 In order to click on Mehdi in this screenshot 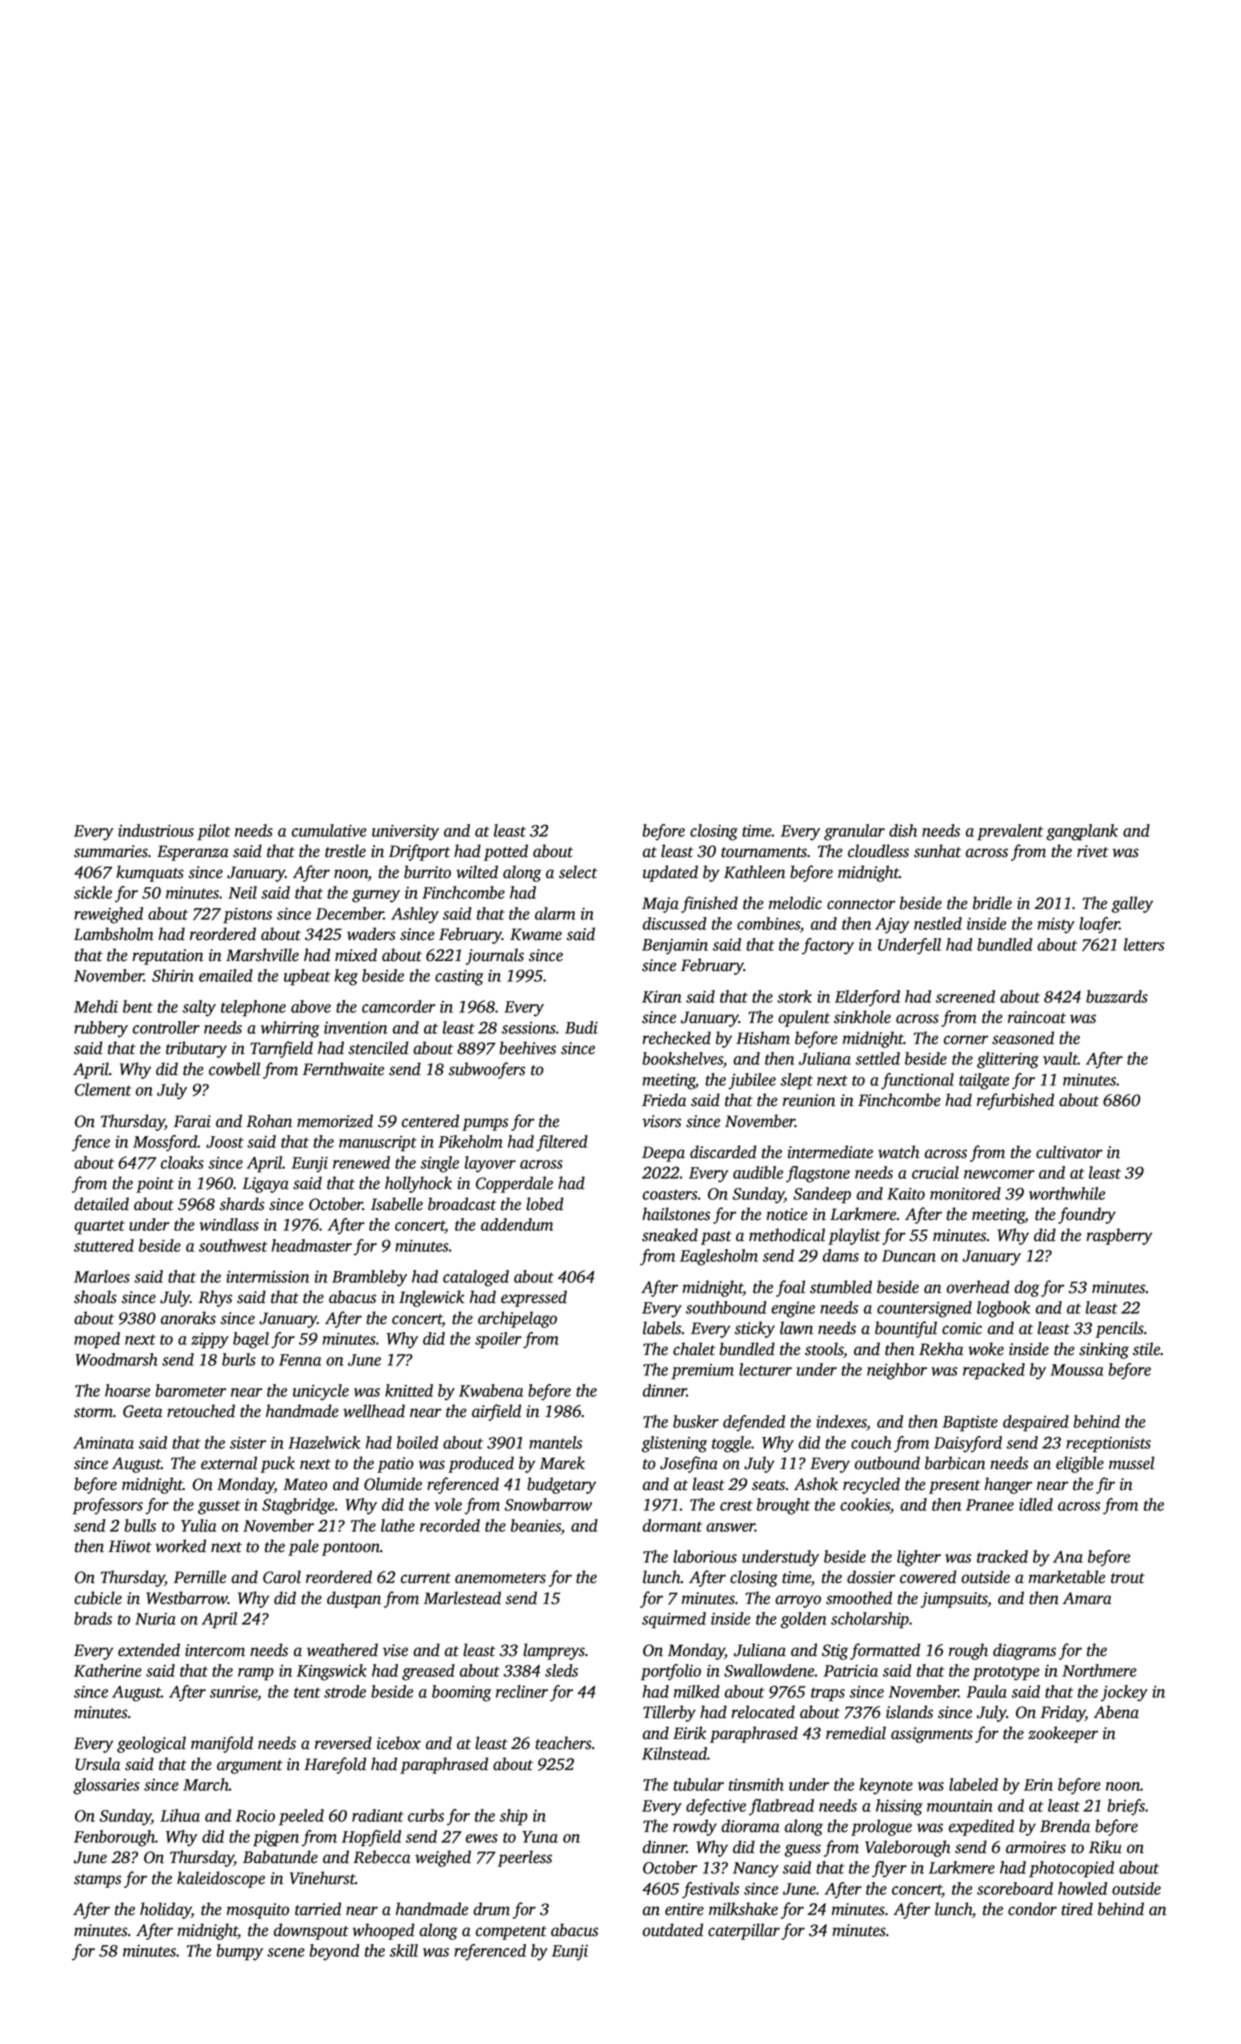, I will do `click(96, 1006)`.
